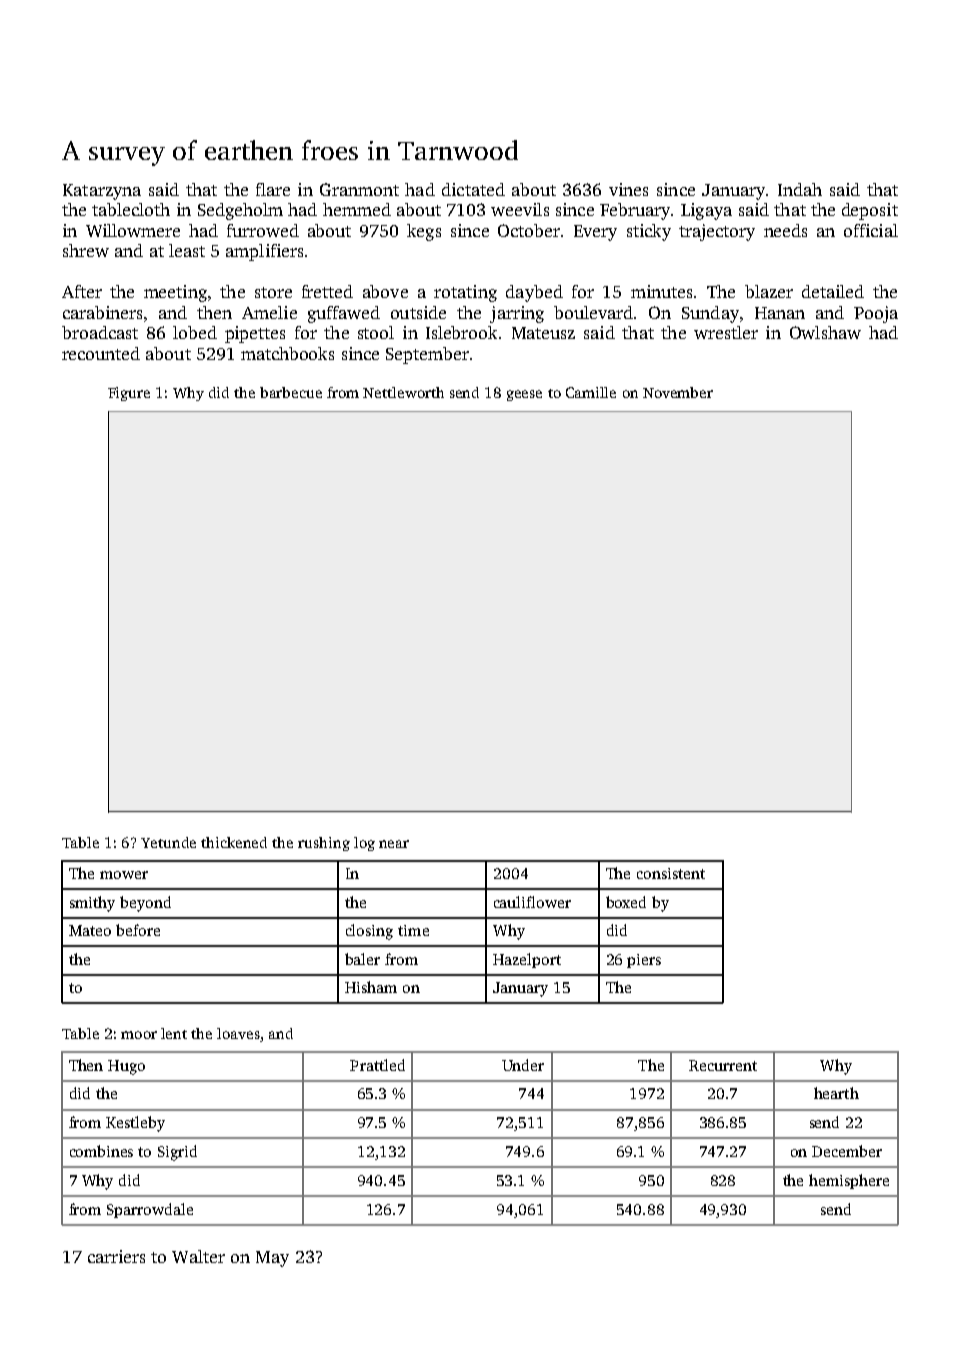 The width and height of the screenshot is (960, 1363). What do you see at coordinates (678, 392) in the screenshot?
I see `November` at bounding box center [678, 392].
